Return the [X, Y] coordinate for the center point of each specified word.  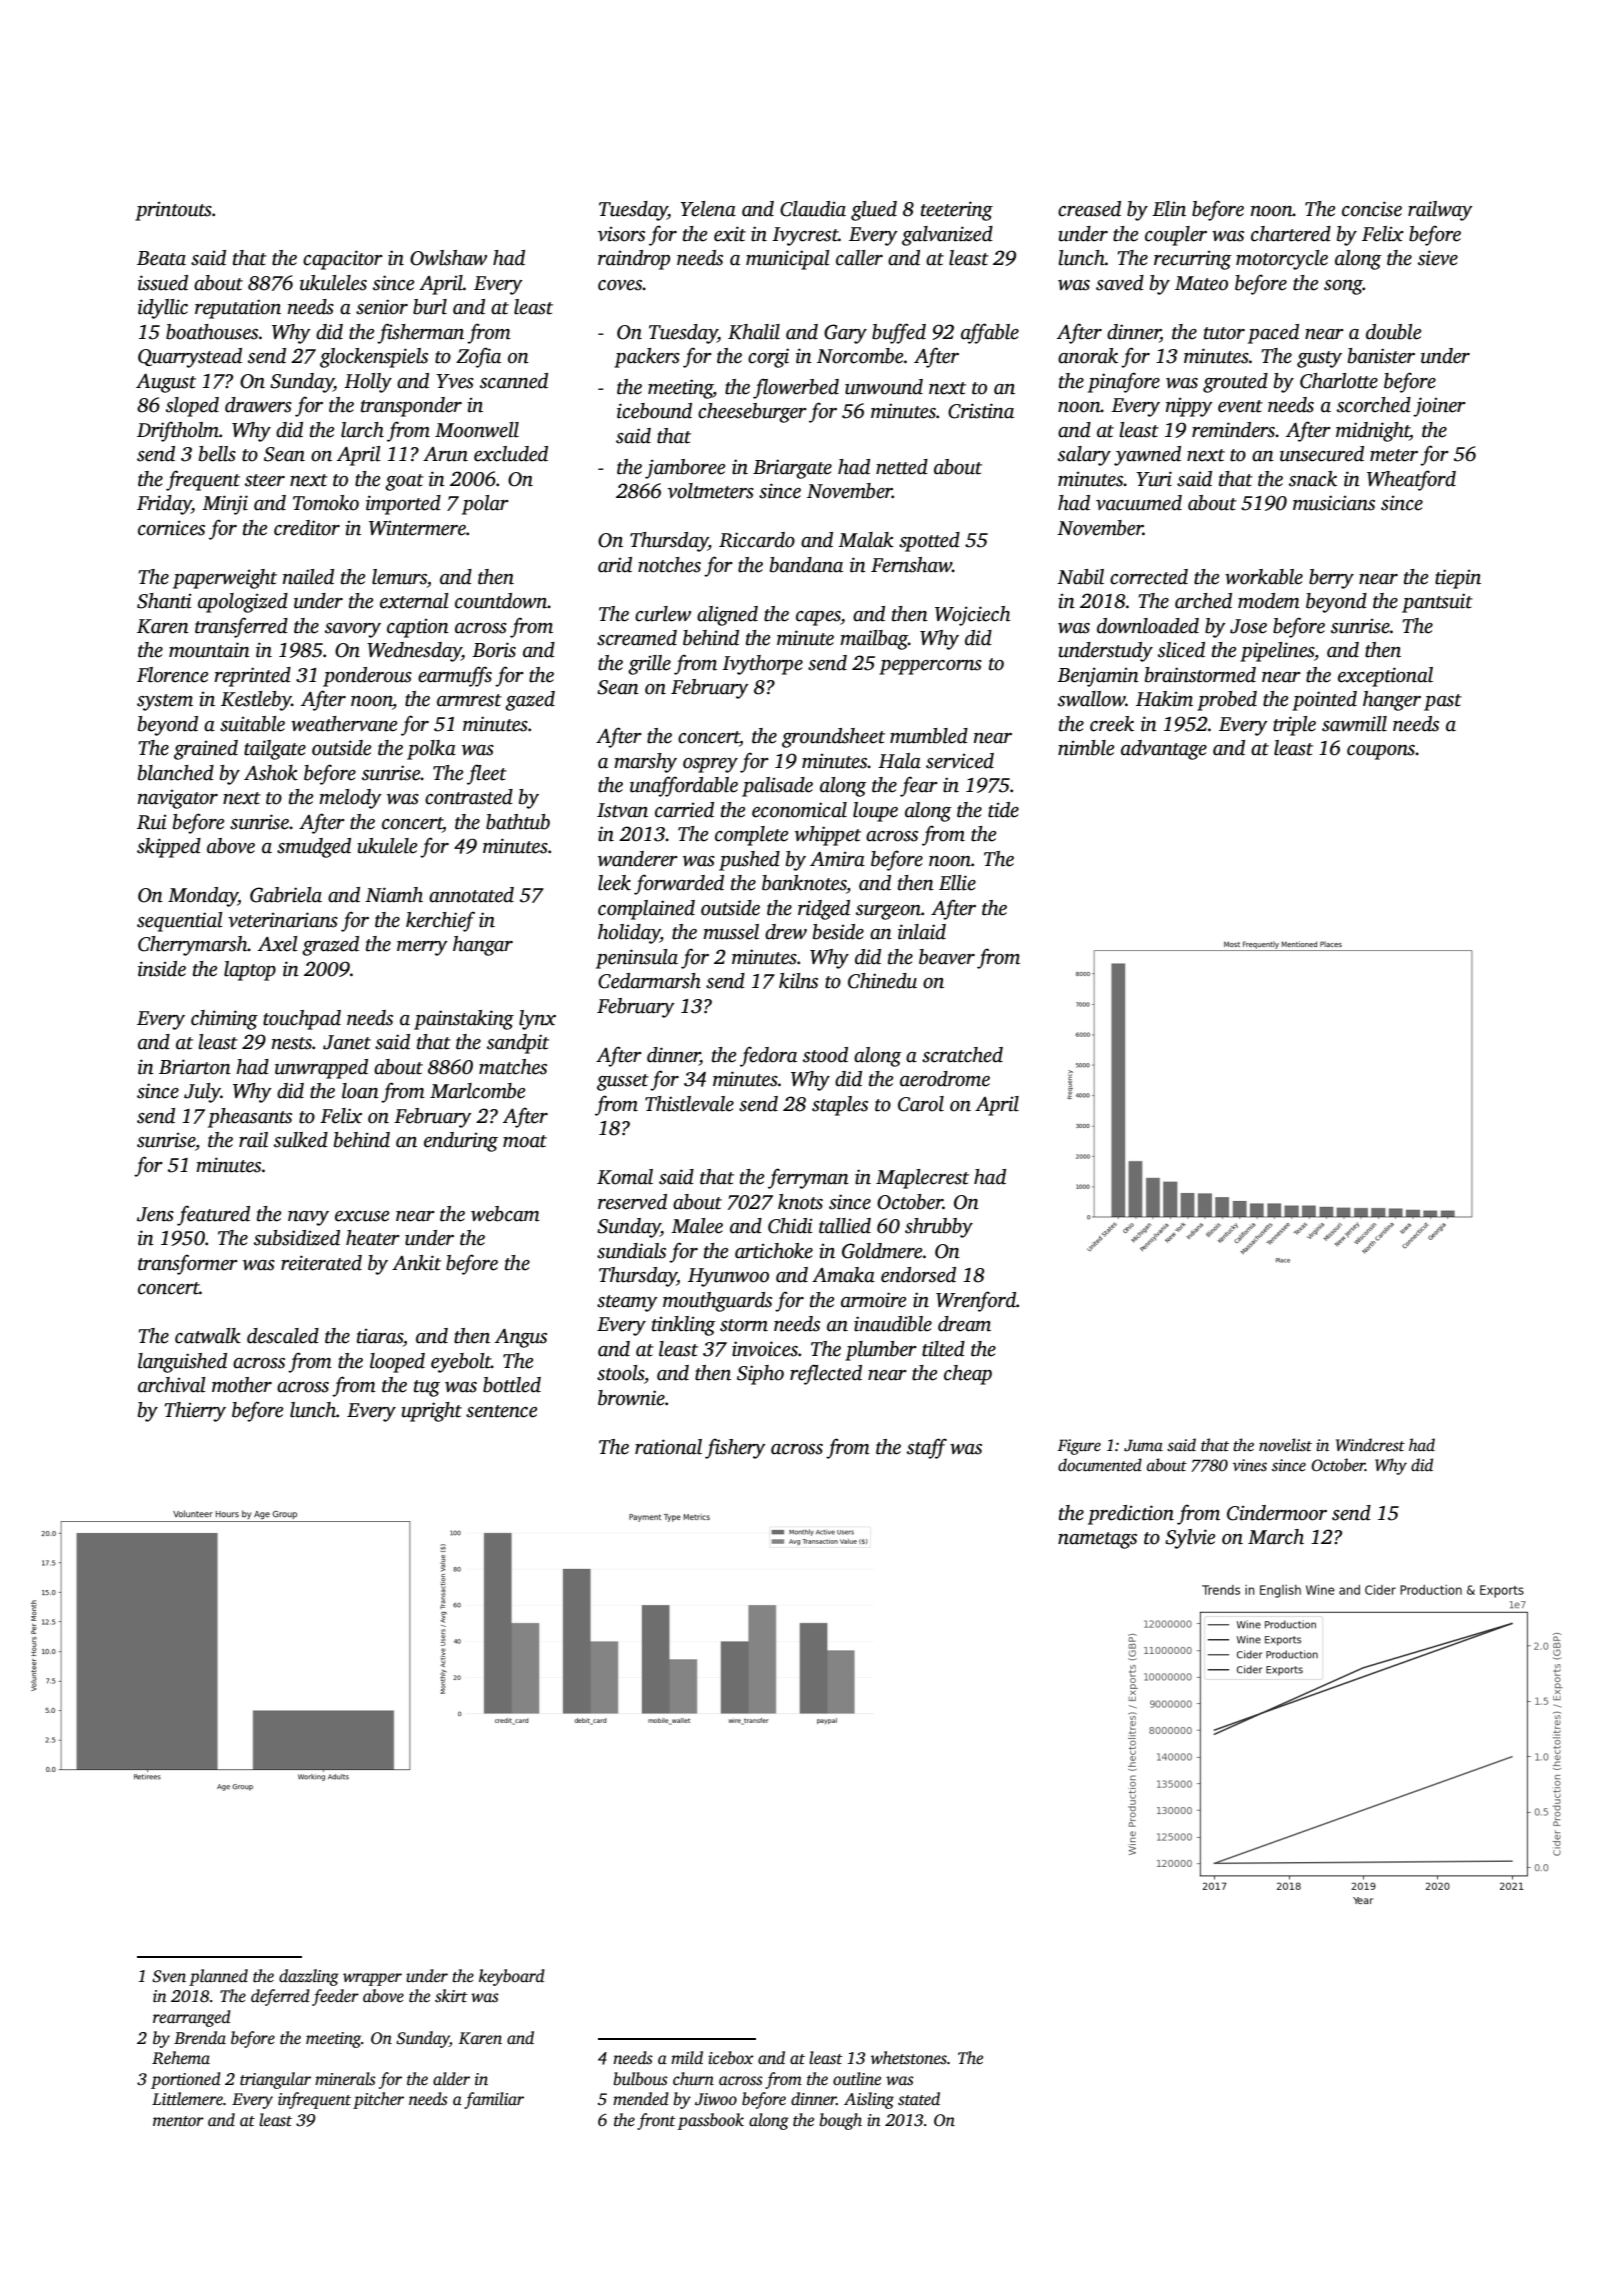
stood [825, 1055]
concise [1372, 209]
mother [242, 1385]
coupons [1381, 752]
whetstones [909, 2058]
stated [919, 2099]
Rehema [181, 2058]
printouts [173, 211]
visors [621, 234]
